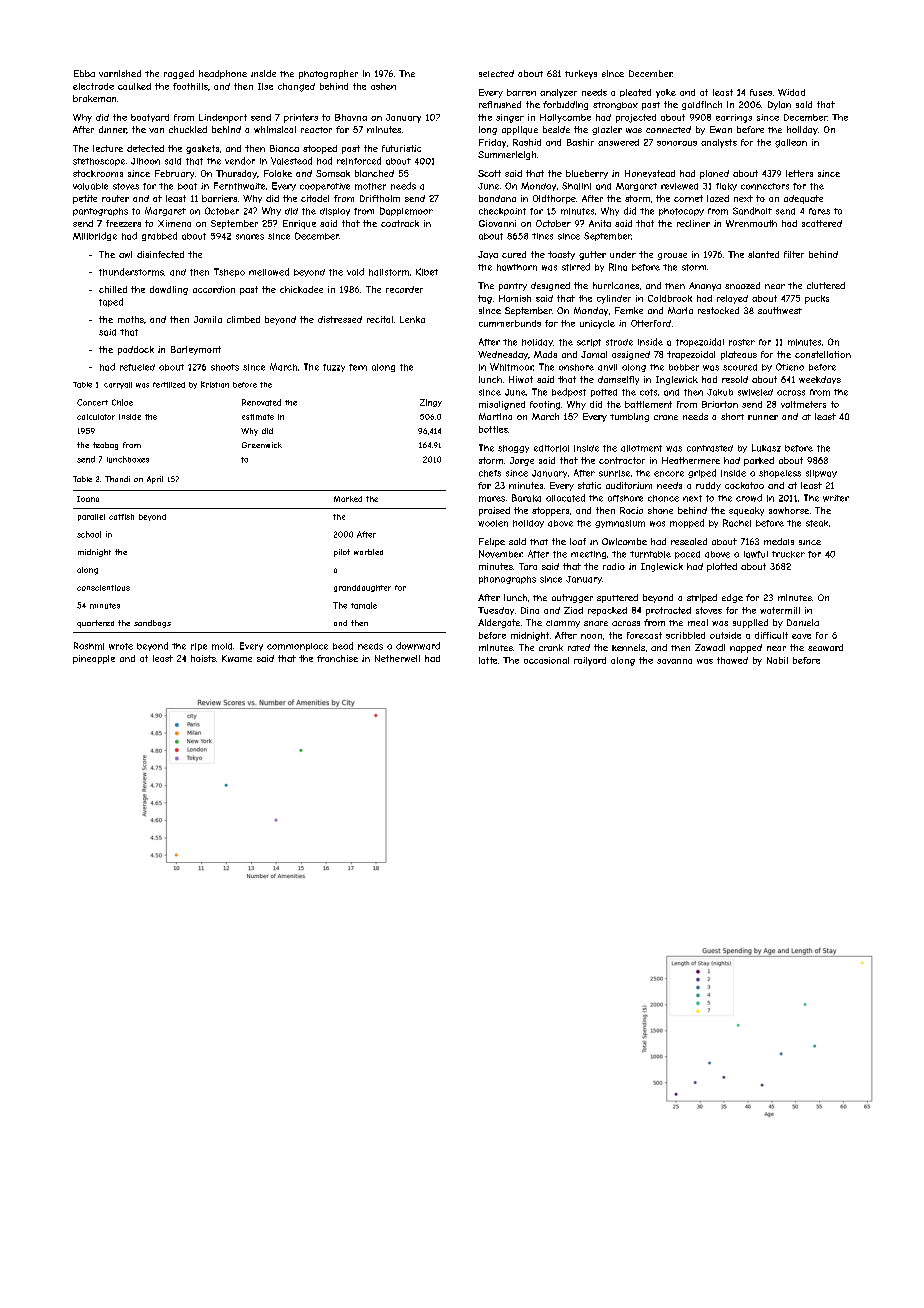  I want to click on fuses, so click(761, 92).
